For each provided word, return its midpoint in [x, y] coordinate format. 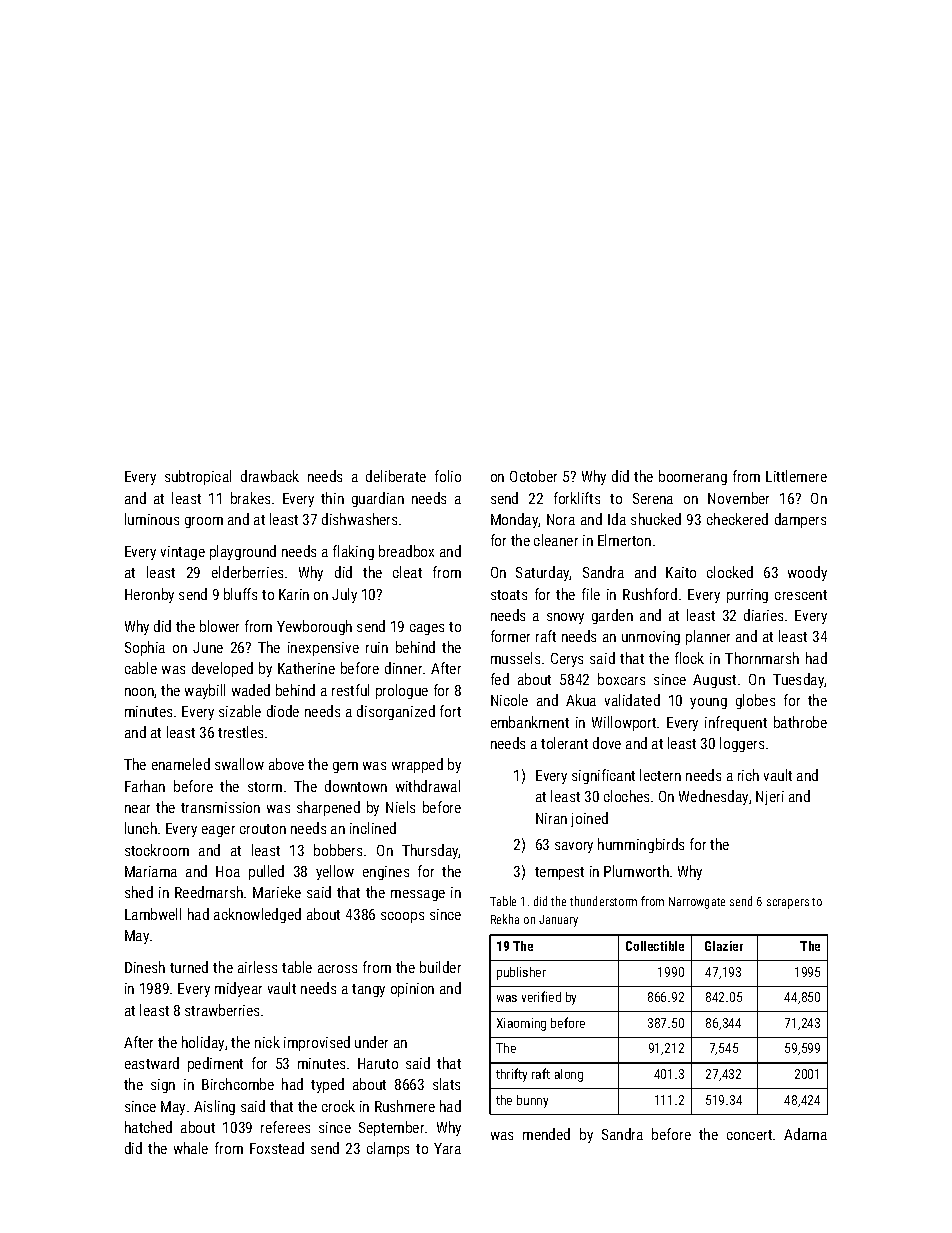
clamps [388, 1149]
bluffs [240, 594]
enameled [181, 764]
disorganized [396, 712]
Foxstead [277, 1148]
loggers [742, 744]
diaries [763, 615]
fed [500, 679]
